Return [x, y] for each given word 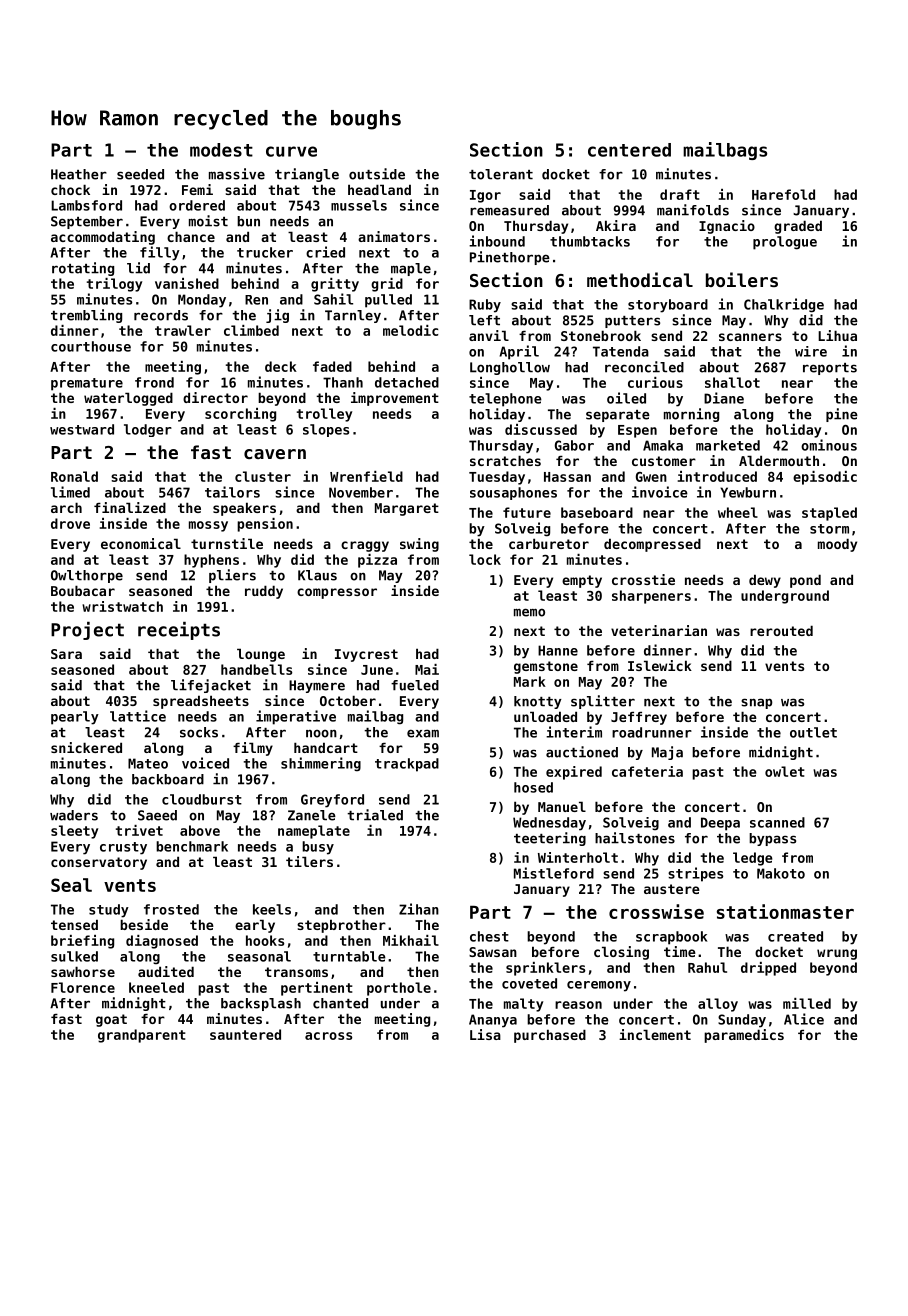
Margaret [407, 509]
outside [377, 174]
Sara [66, 654]
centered [629, 150]
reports [830, 369]
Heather [79, 174]
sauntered [245, 1034]
